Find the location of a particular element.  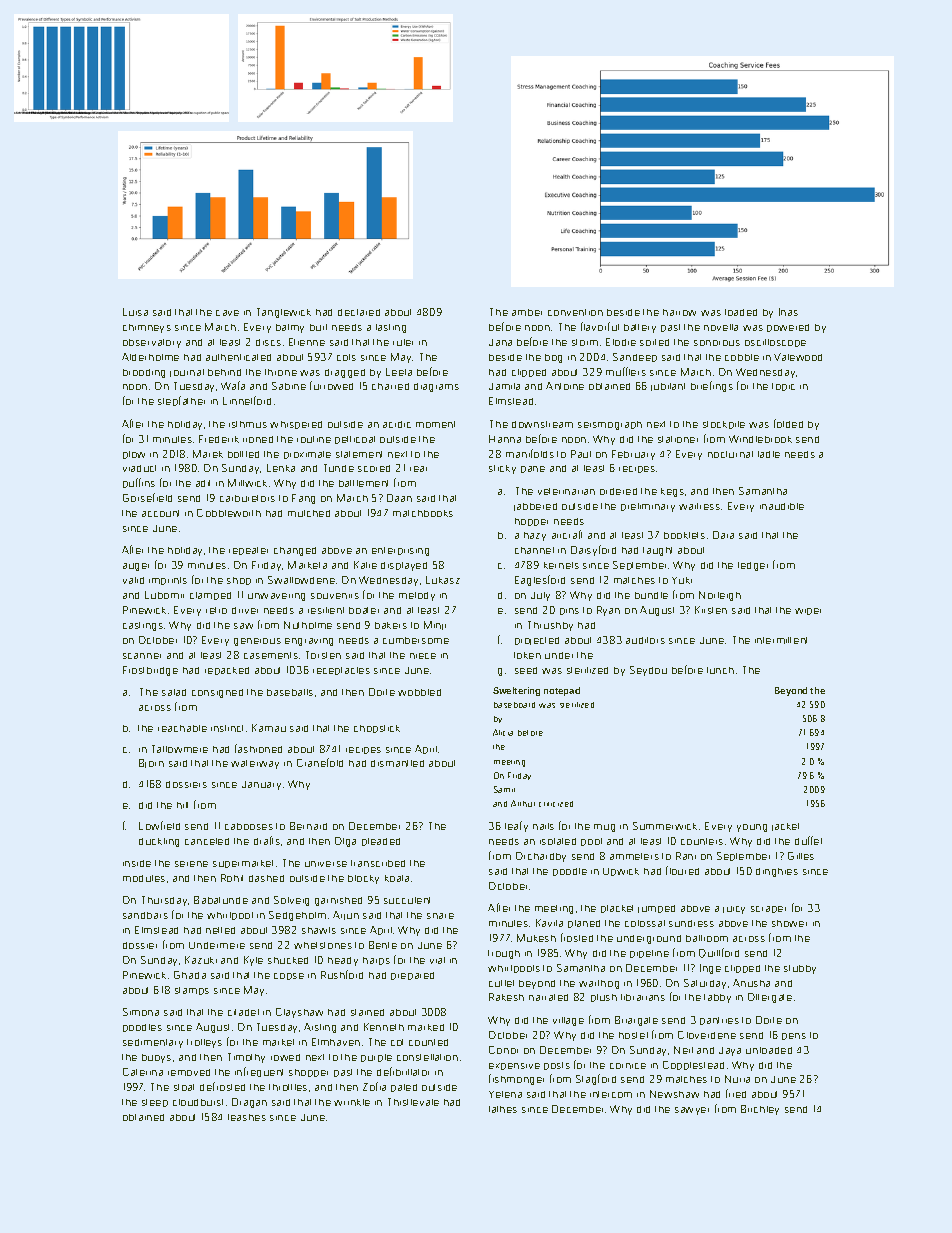

Hanna is located at coordinates (505, 439).
